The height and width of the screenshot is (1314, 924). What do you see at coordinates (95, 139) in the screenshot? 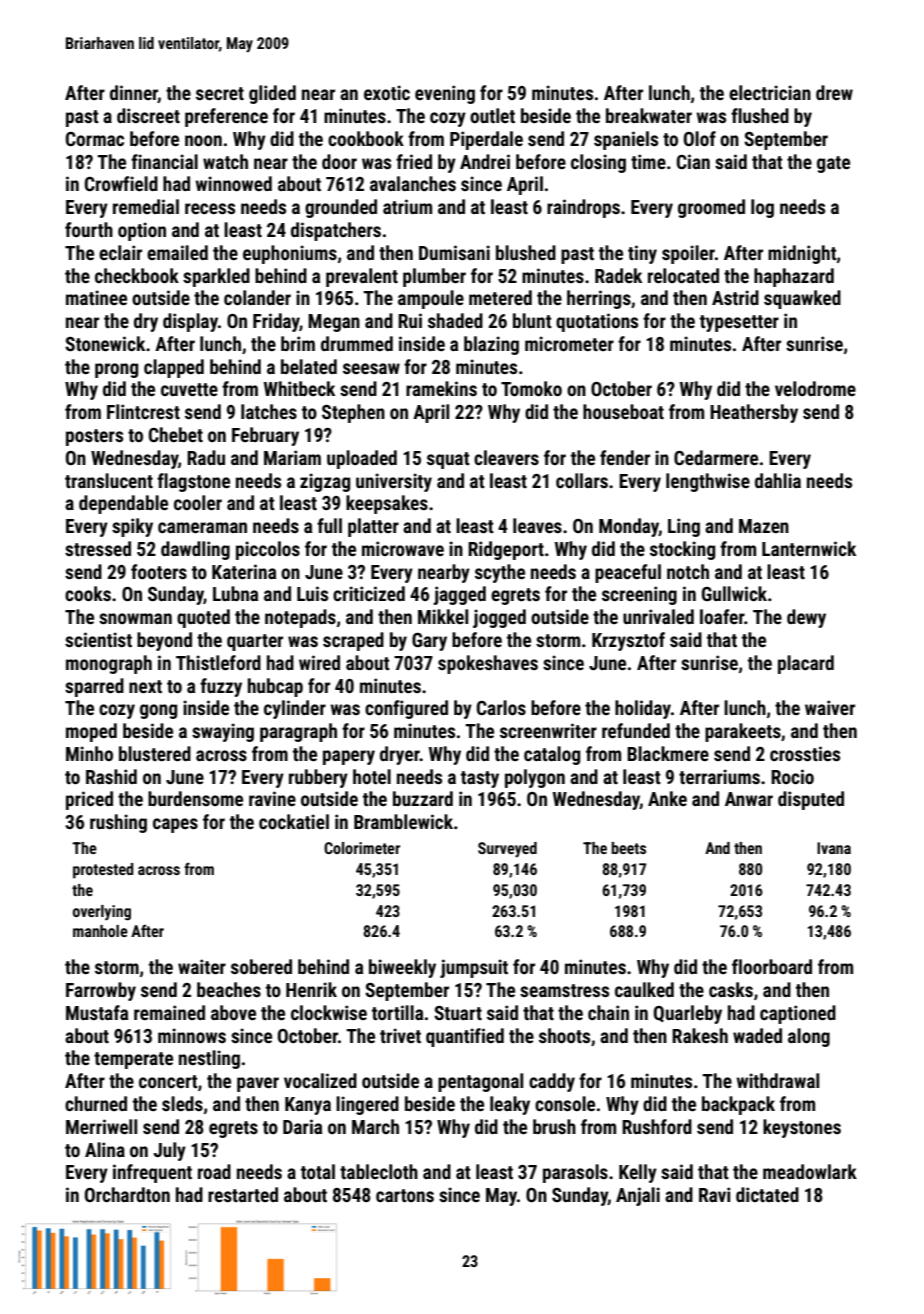
I see `Cormac` at bounding box center [95, 139].
